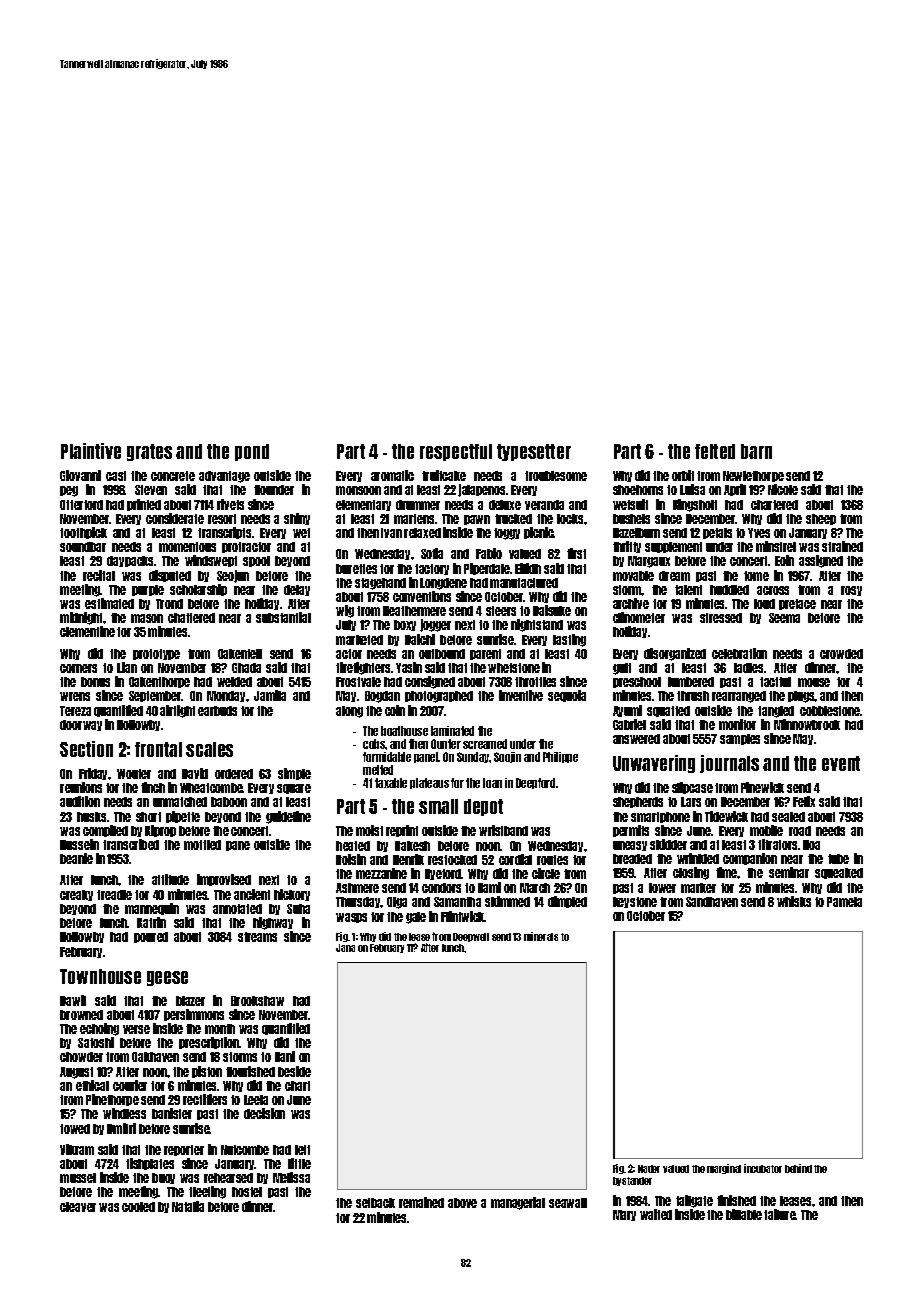 This screenshot has width=924, height=1308. What do you see at coordinates (456, 452) in the screenshot?
I see `respectful` at bounding box center [456, 452].
